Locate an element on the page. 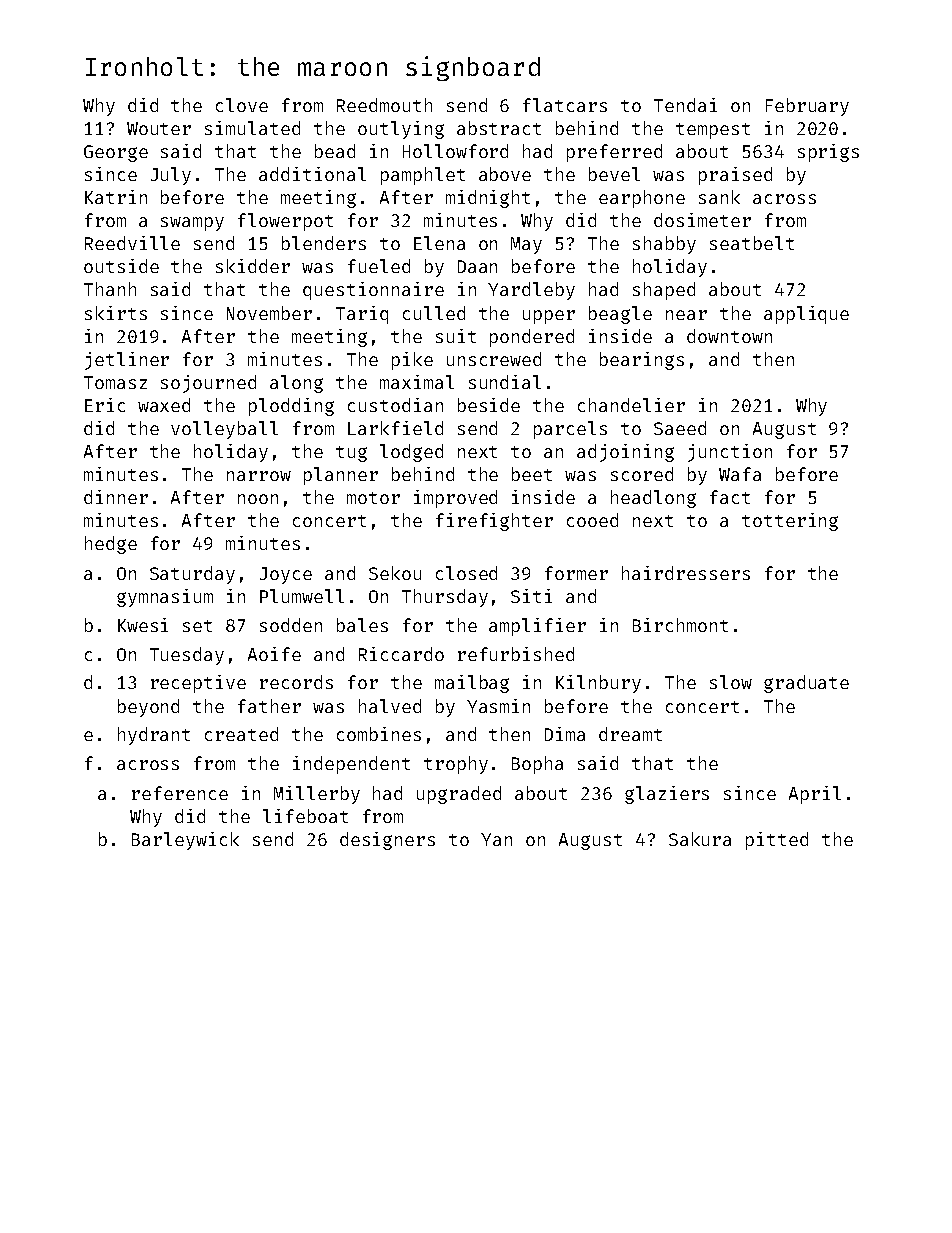 The image size is (952, 1233). reference is located at coordinates (180, 793).
